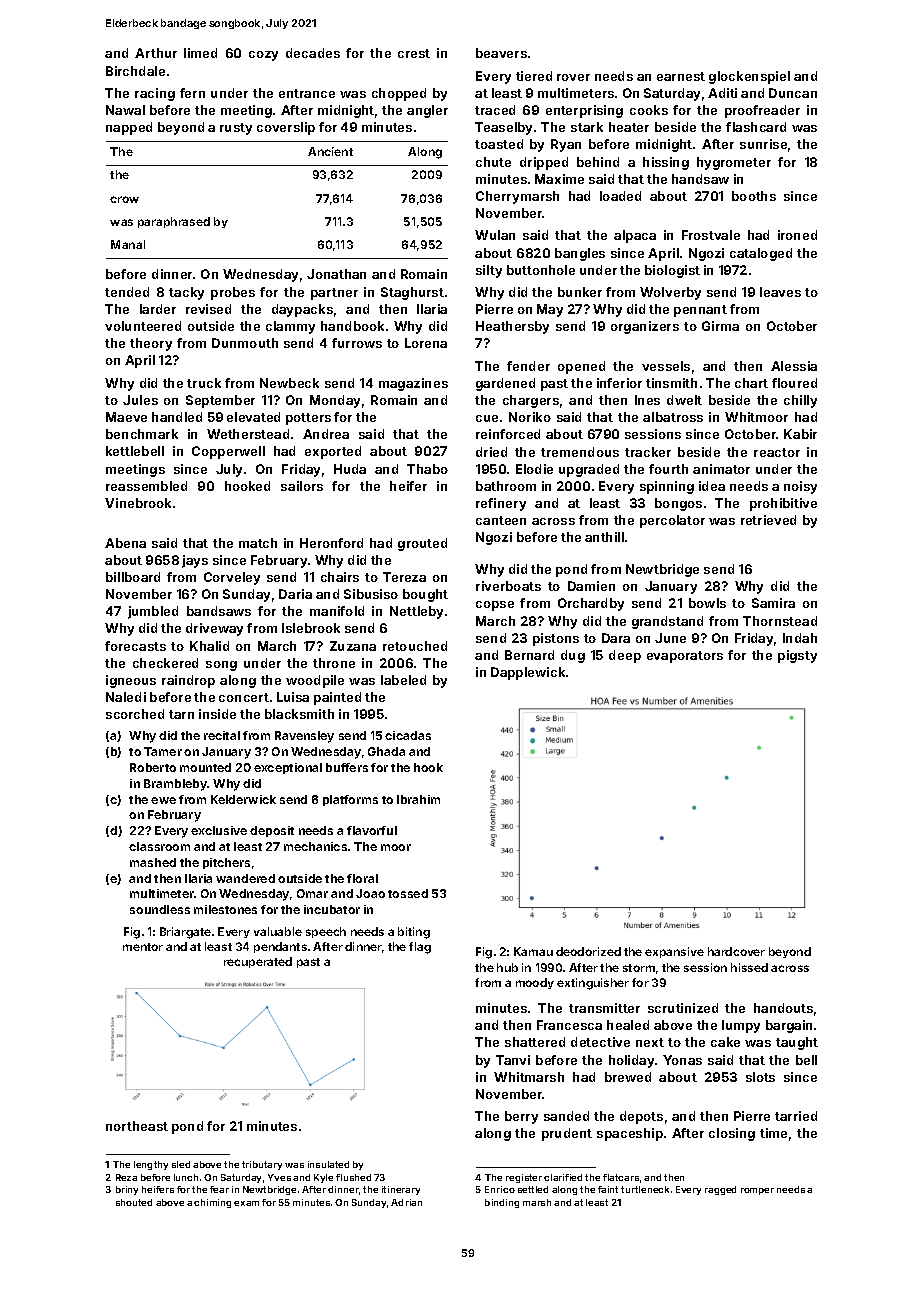 The height and width of the image is (1308, 924). I want to click on tacky, so click(186, 293).
